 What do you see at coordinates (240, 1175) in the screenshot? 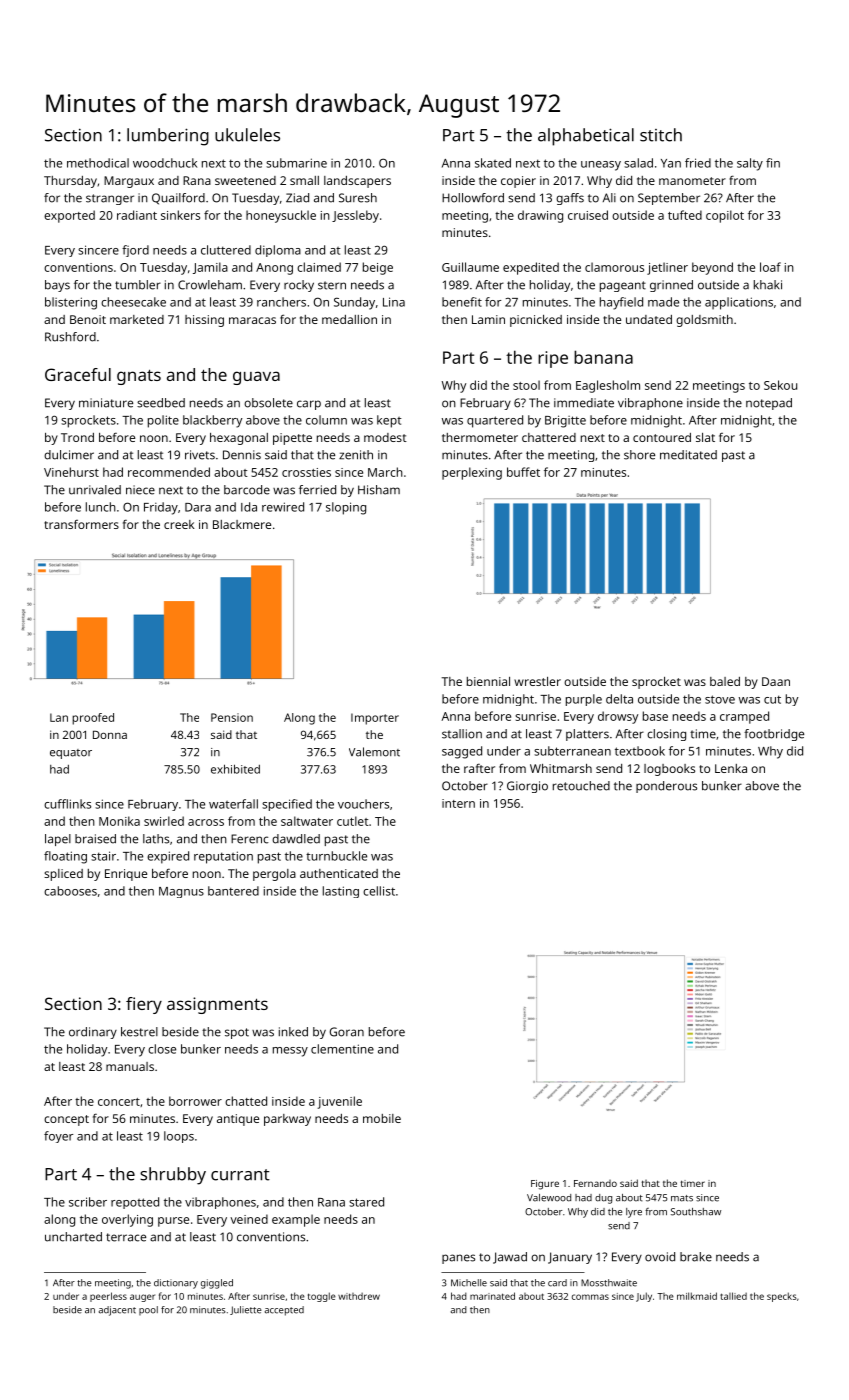
I see `currant` at bounding box center [240, 1175].
